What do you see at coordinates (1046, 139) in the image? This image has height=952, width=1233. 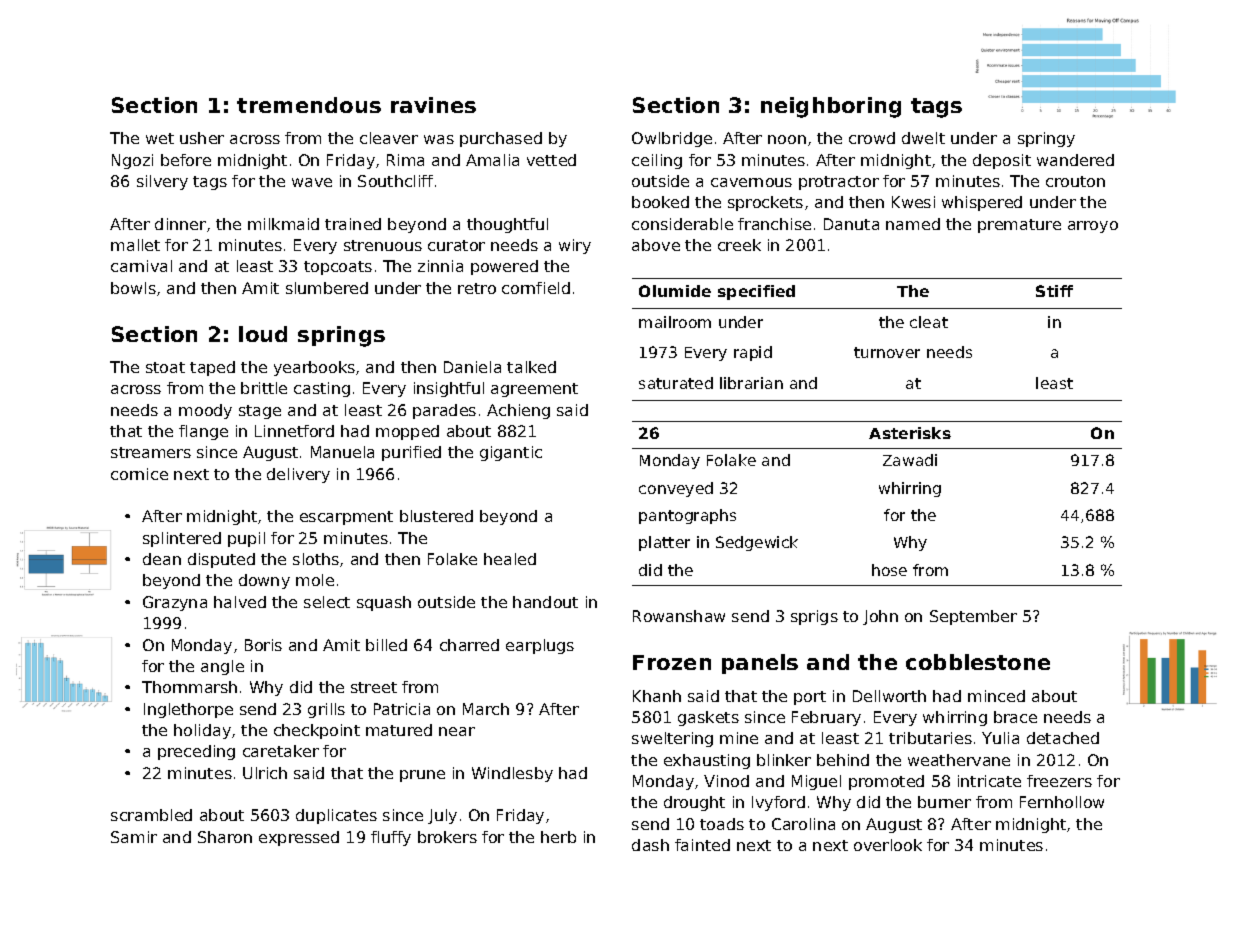 I see `springy` at bounding box center [1046, 139].
